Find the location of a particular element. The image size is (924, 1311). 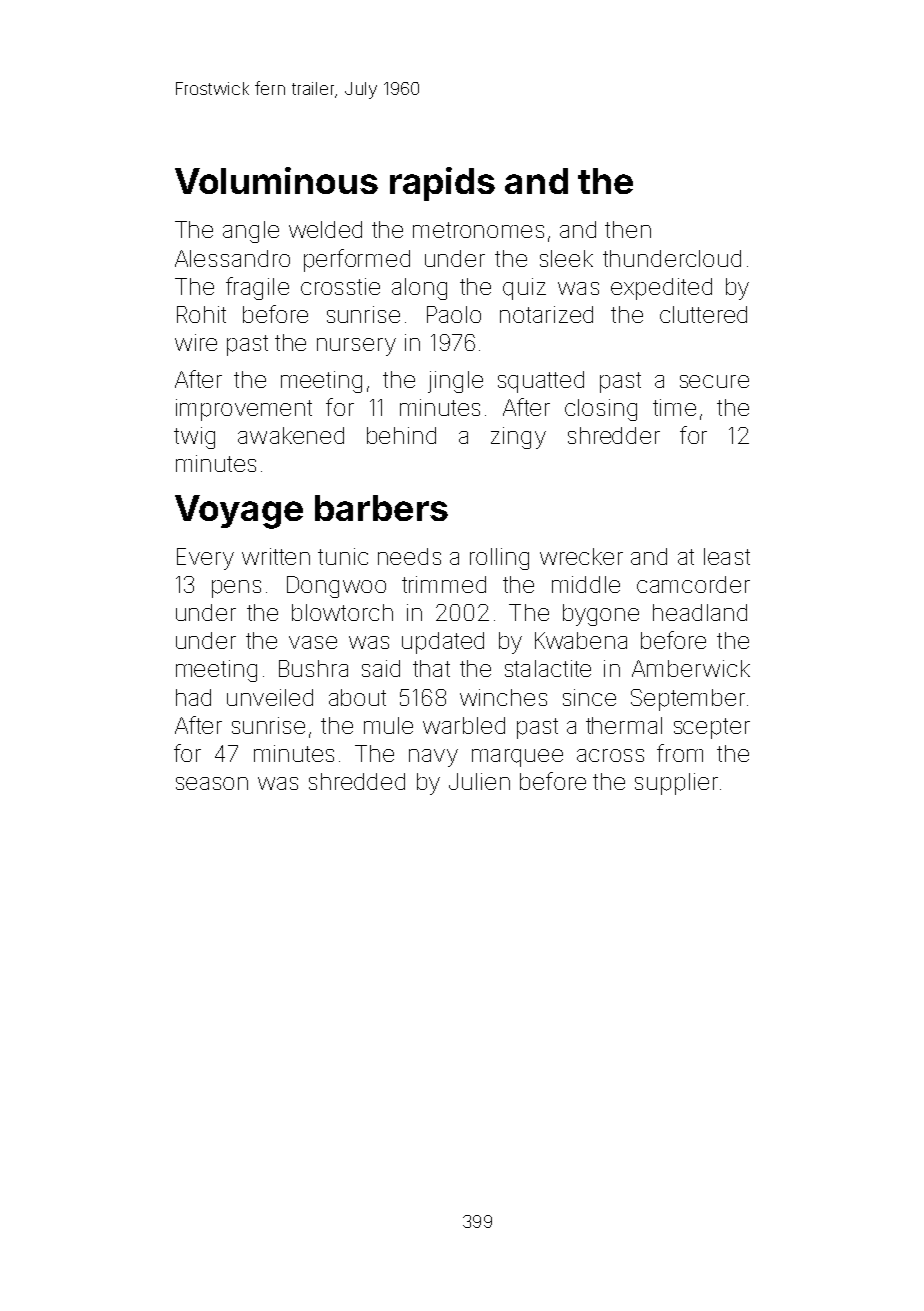

then is located at coordinates (628, 229).
